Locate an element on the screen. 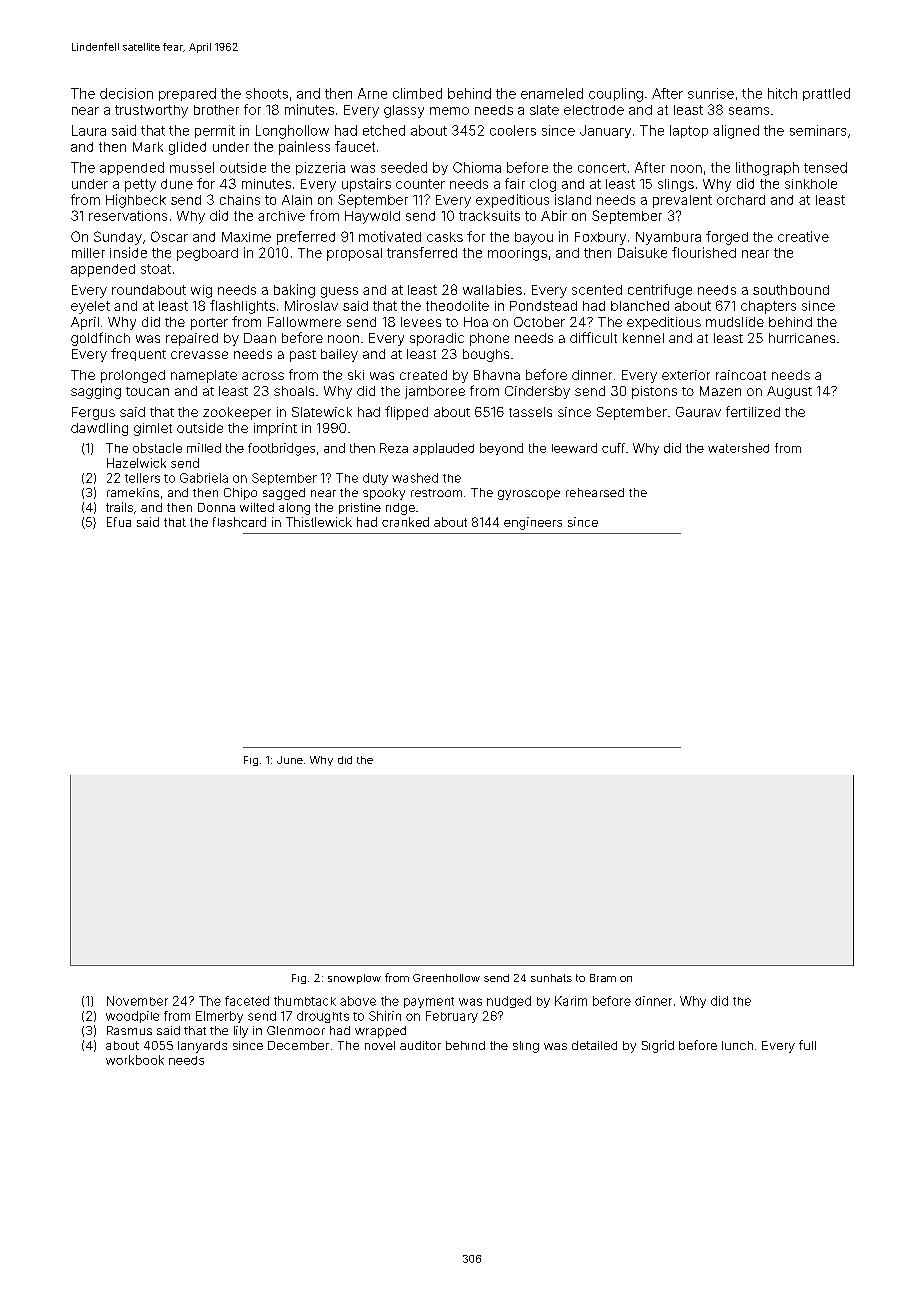 Image resolution: width=924 pixels, height=1308 pixels. climbed is located at coordinates (417, 93).
